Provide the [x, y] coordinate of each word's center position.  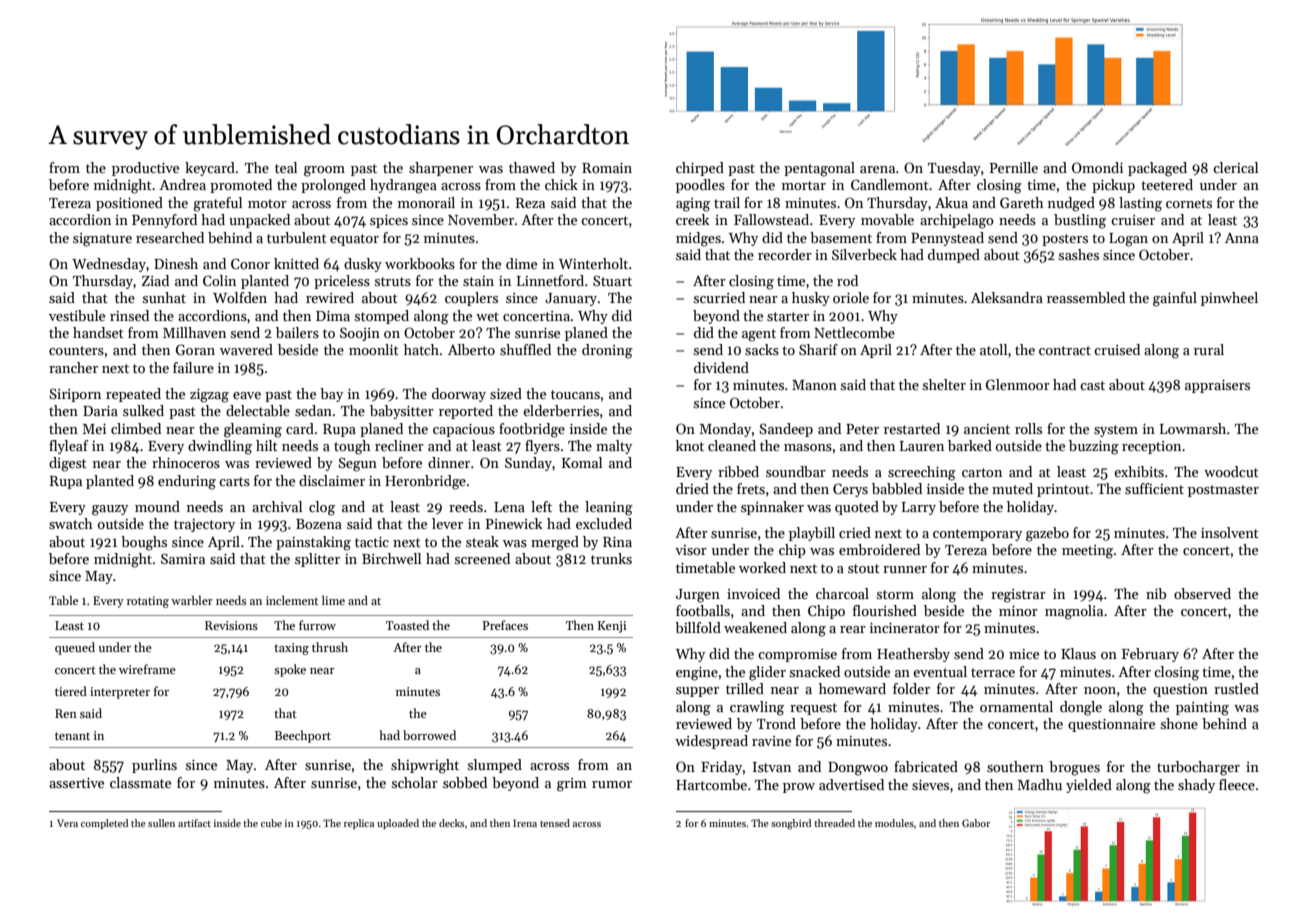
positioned [129, 204]
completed [104, 824]
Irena [525, 823]
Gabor [976, 823]
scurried [719, 297]
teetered [1167, 184]
